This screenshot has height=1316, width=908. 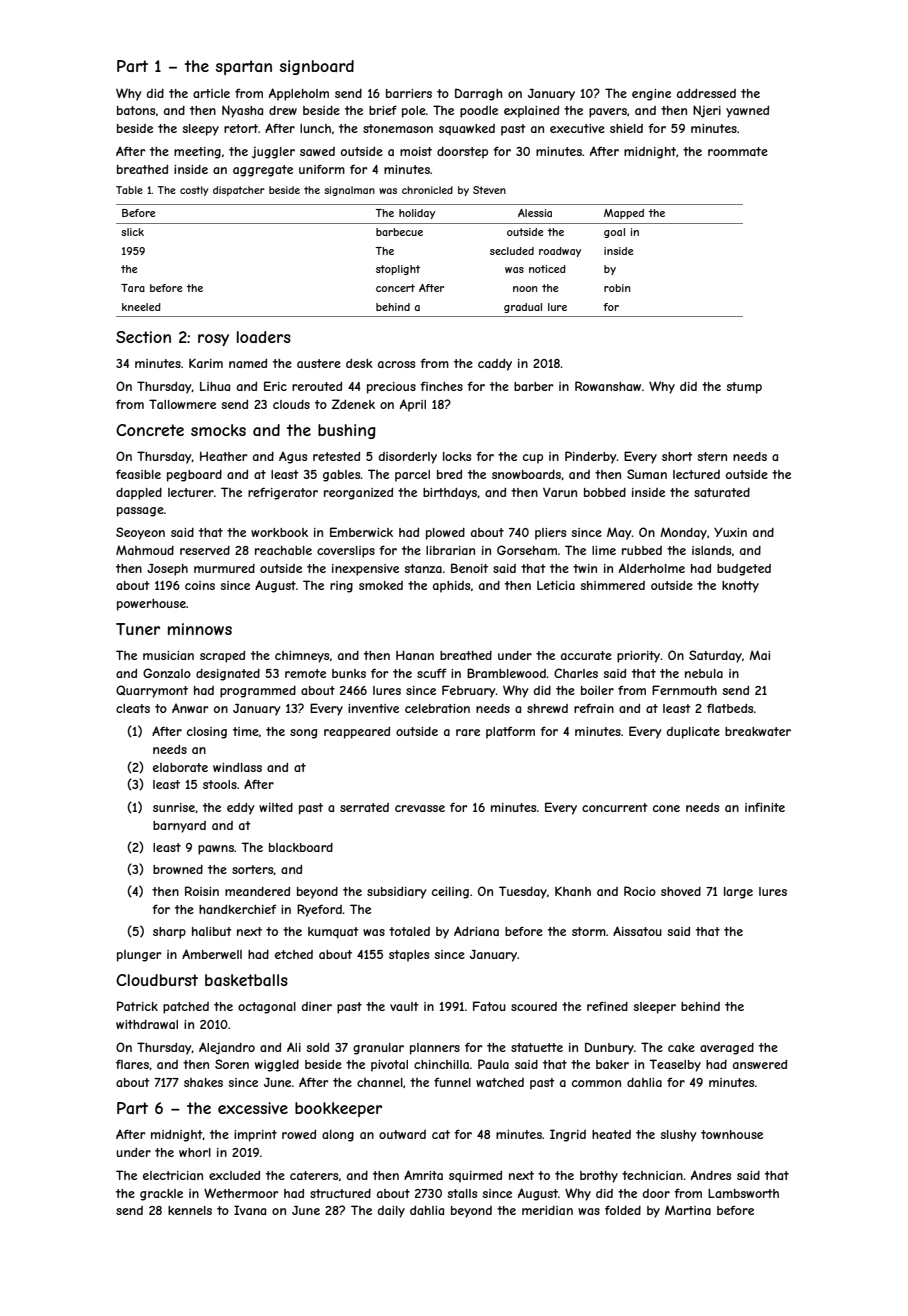 I want to click on pivotal, so click(x=389, y=1066).
